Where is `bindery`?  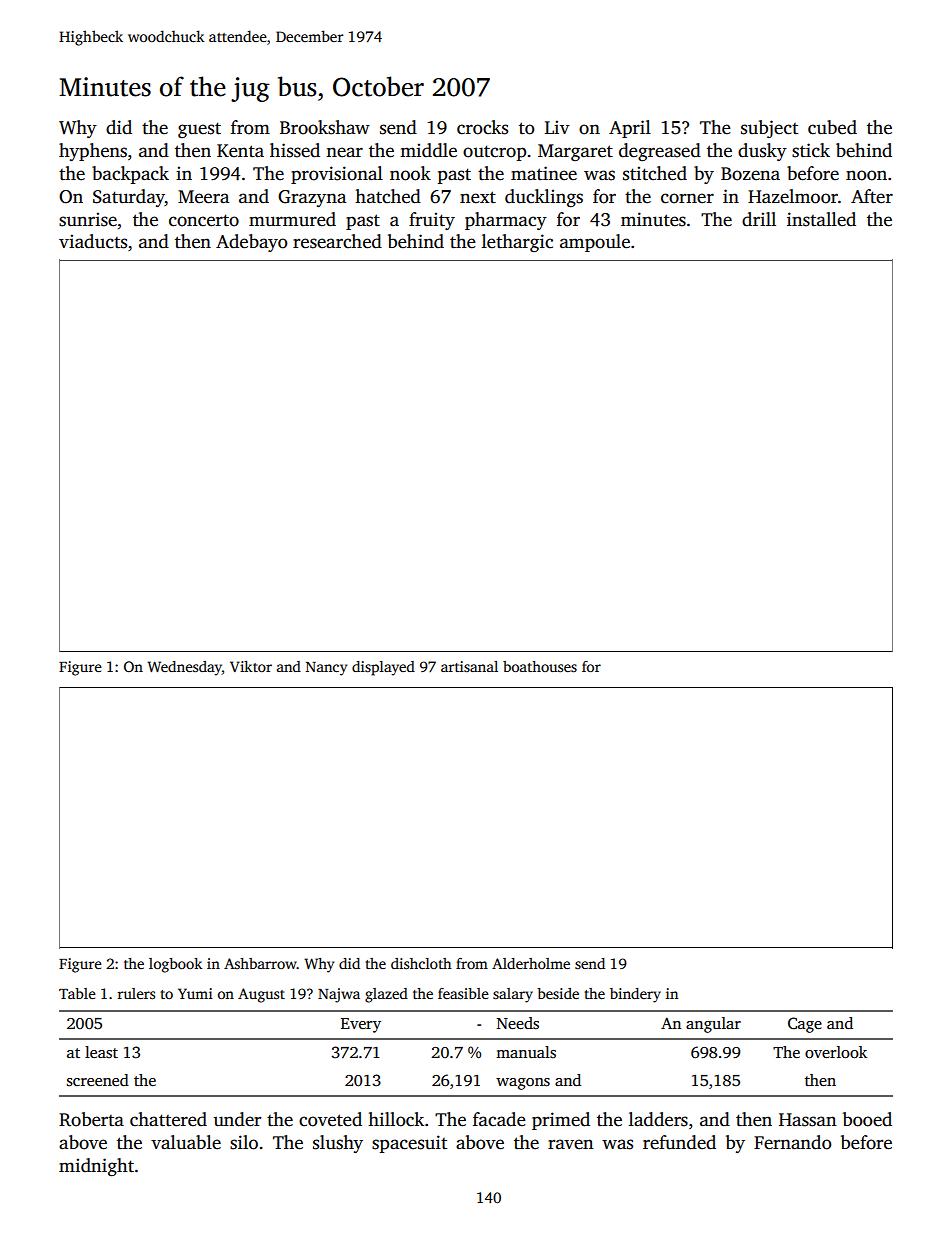 bindery is located at coordinates (635, 995).
